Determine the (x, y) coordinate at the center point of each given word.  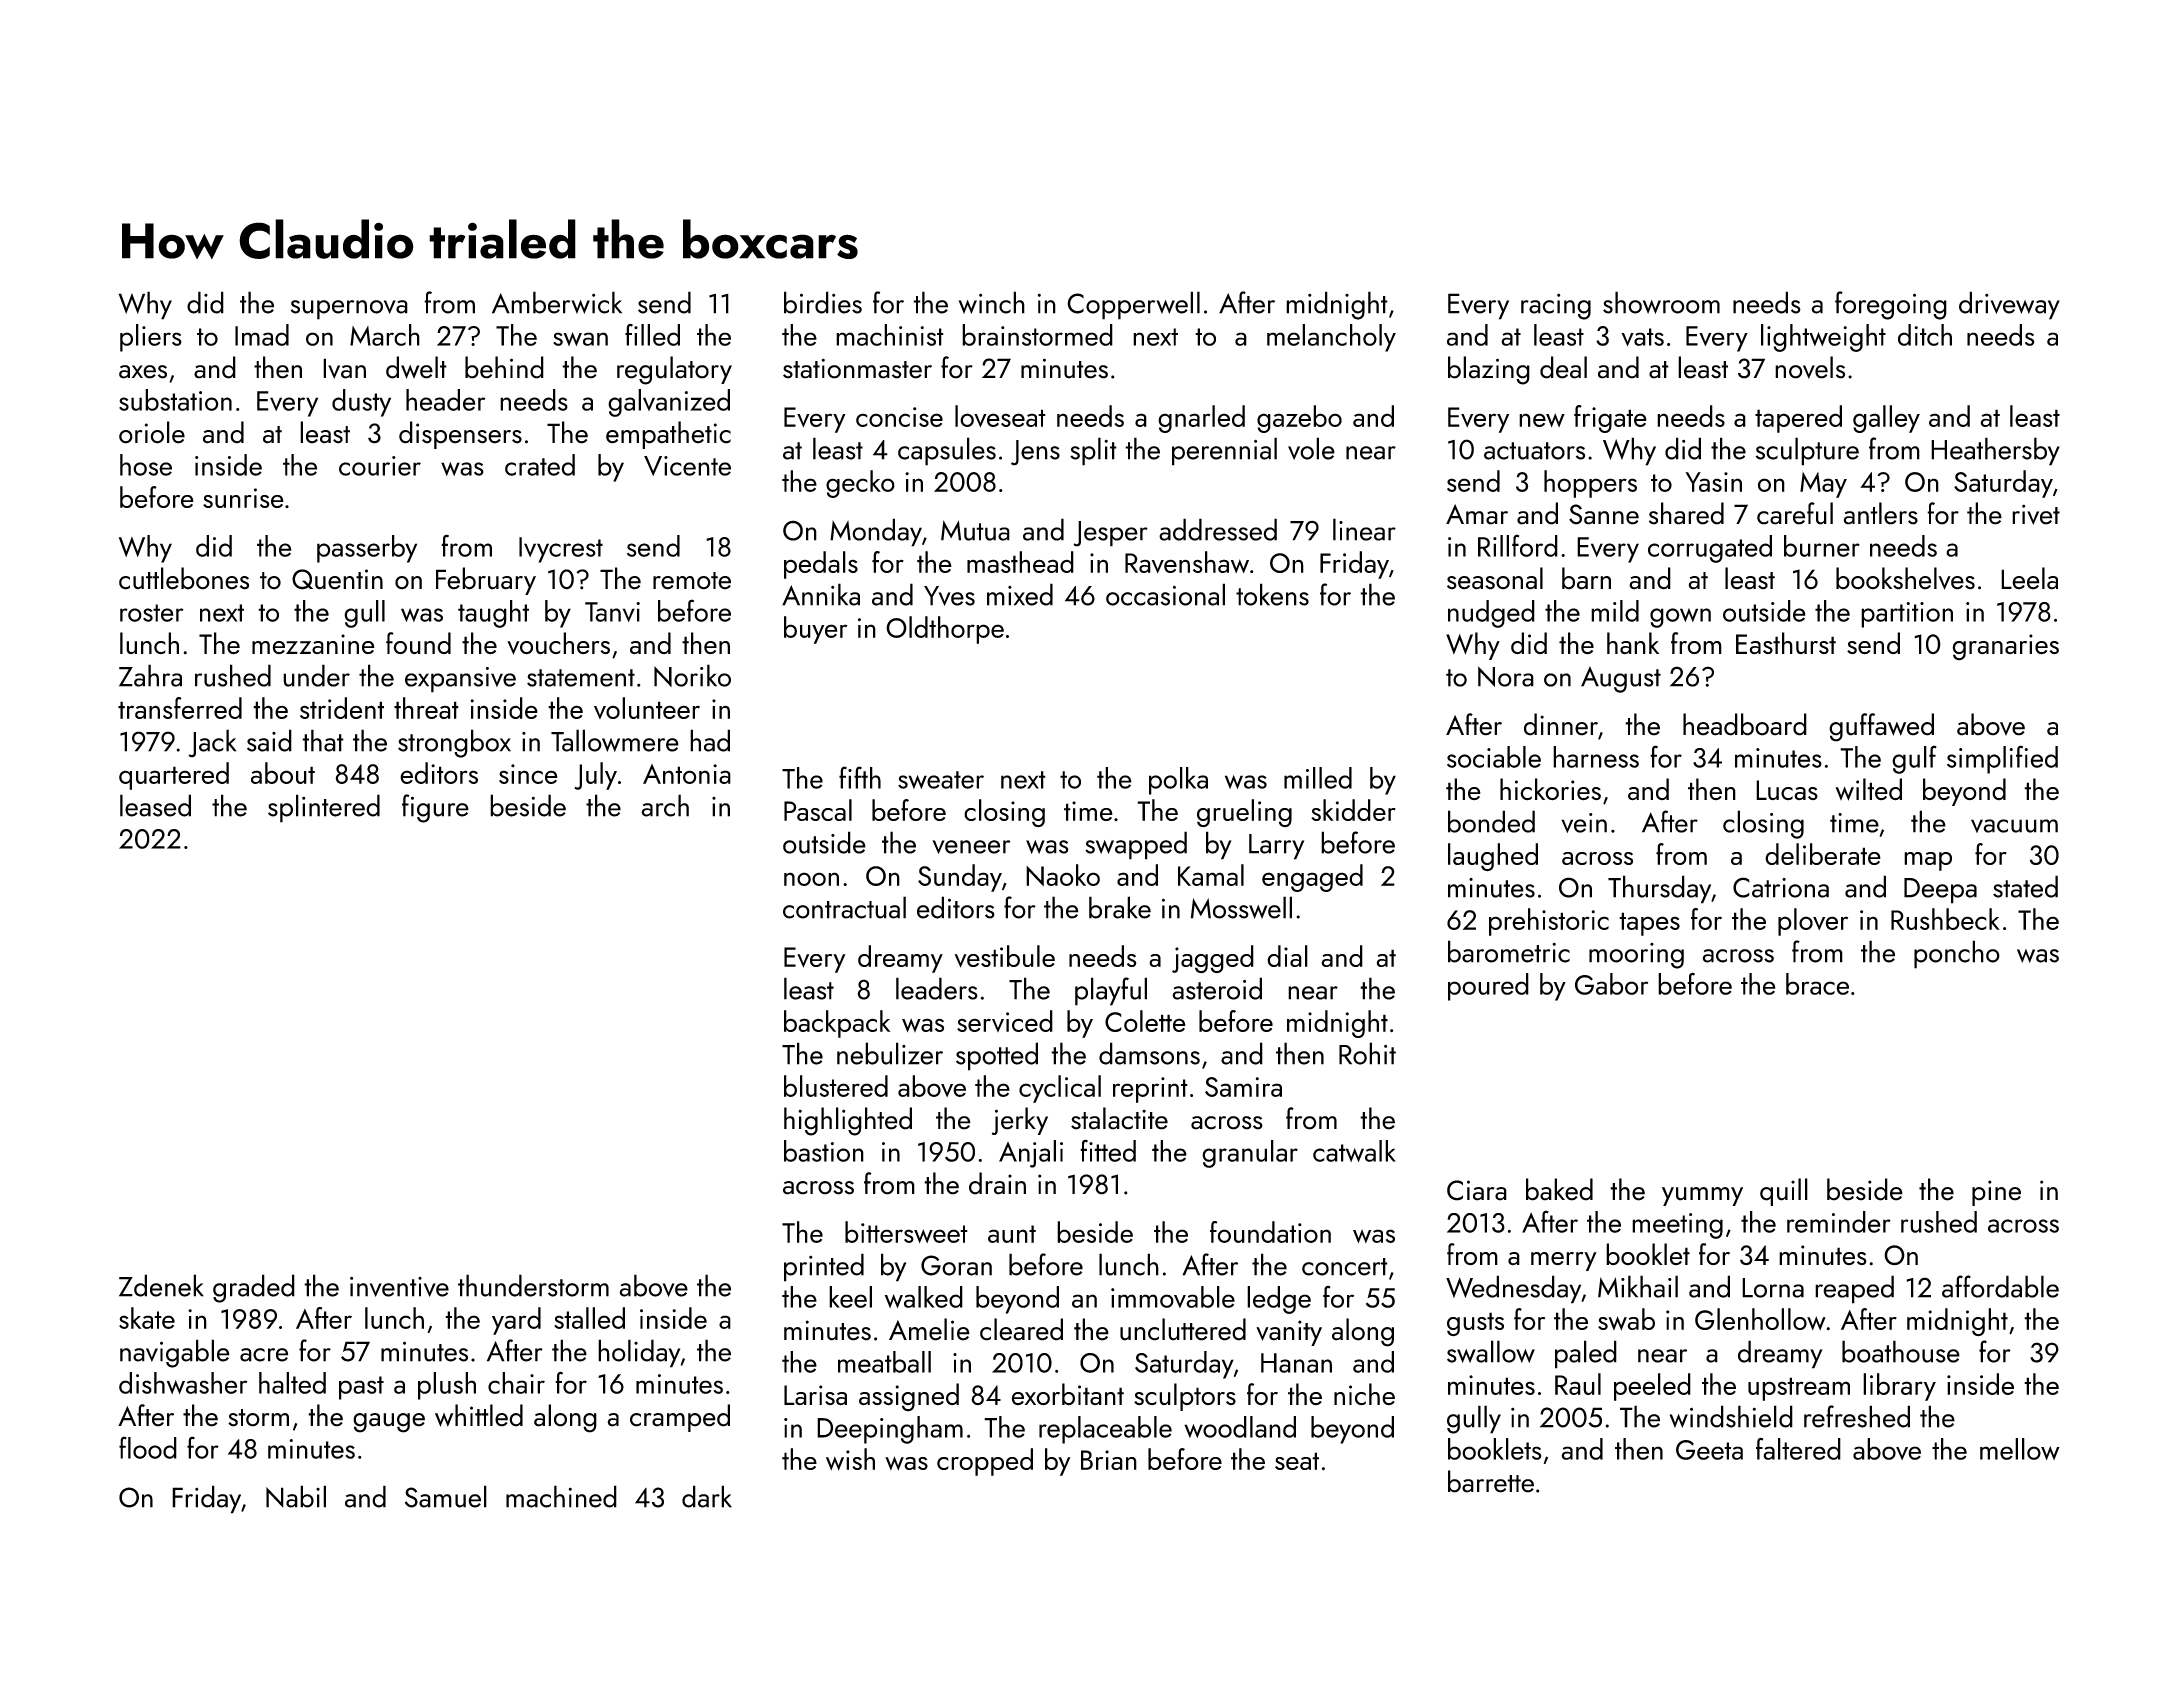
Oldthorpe (945, 630)
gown (1680, 618)
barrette (1491, 1481)
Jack (212, 743)
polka (1178, 781)
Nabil (296, 1496)
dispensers (460, 435)
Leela (2029, 578)
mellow (2020, 1449)
